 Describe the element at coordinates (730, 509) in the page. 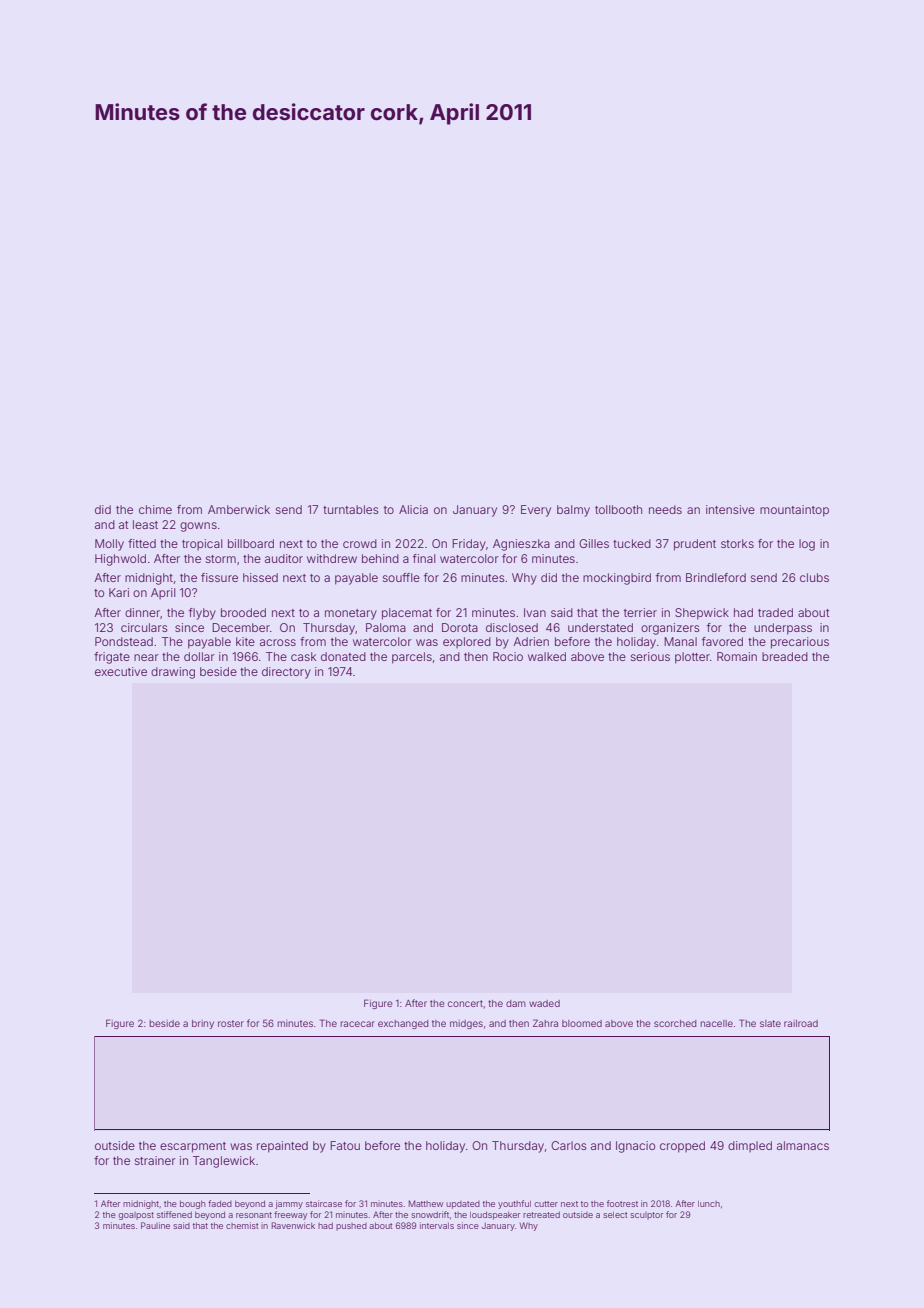

I see `intensive` at that location.
